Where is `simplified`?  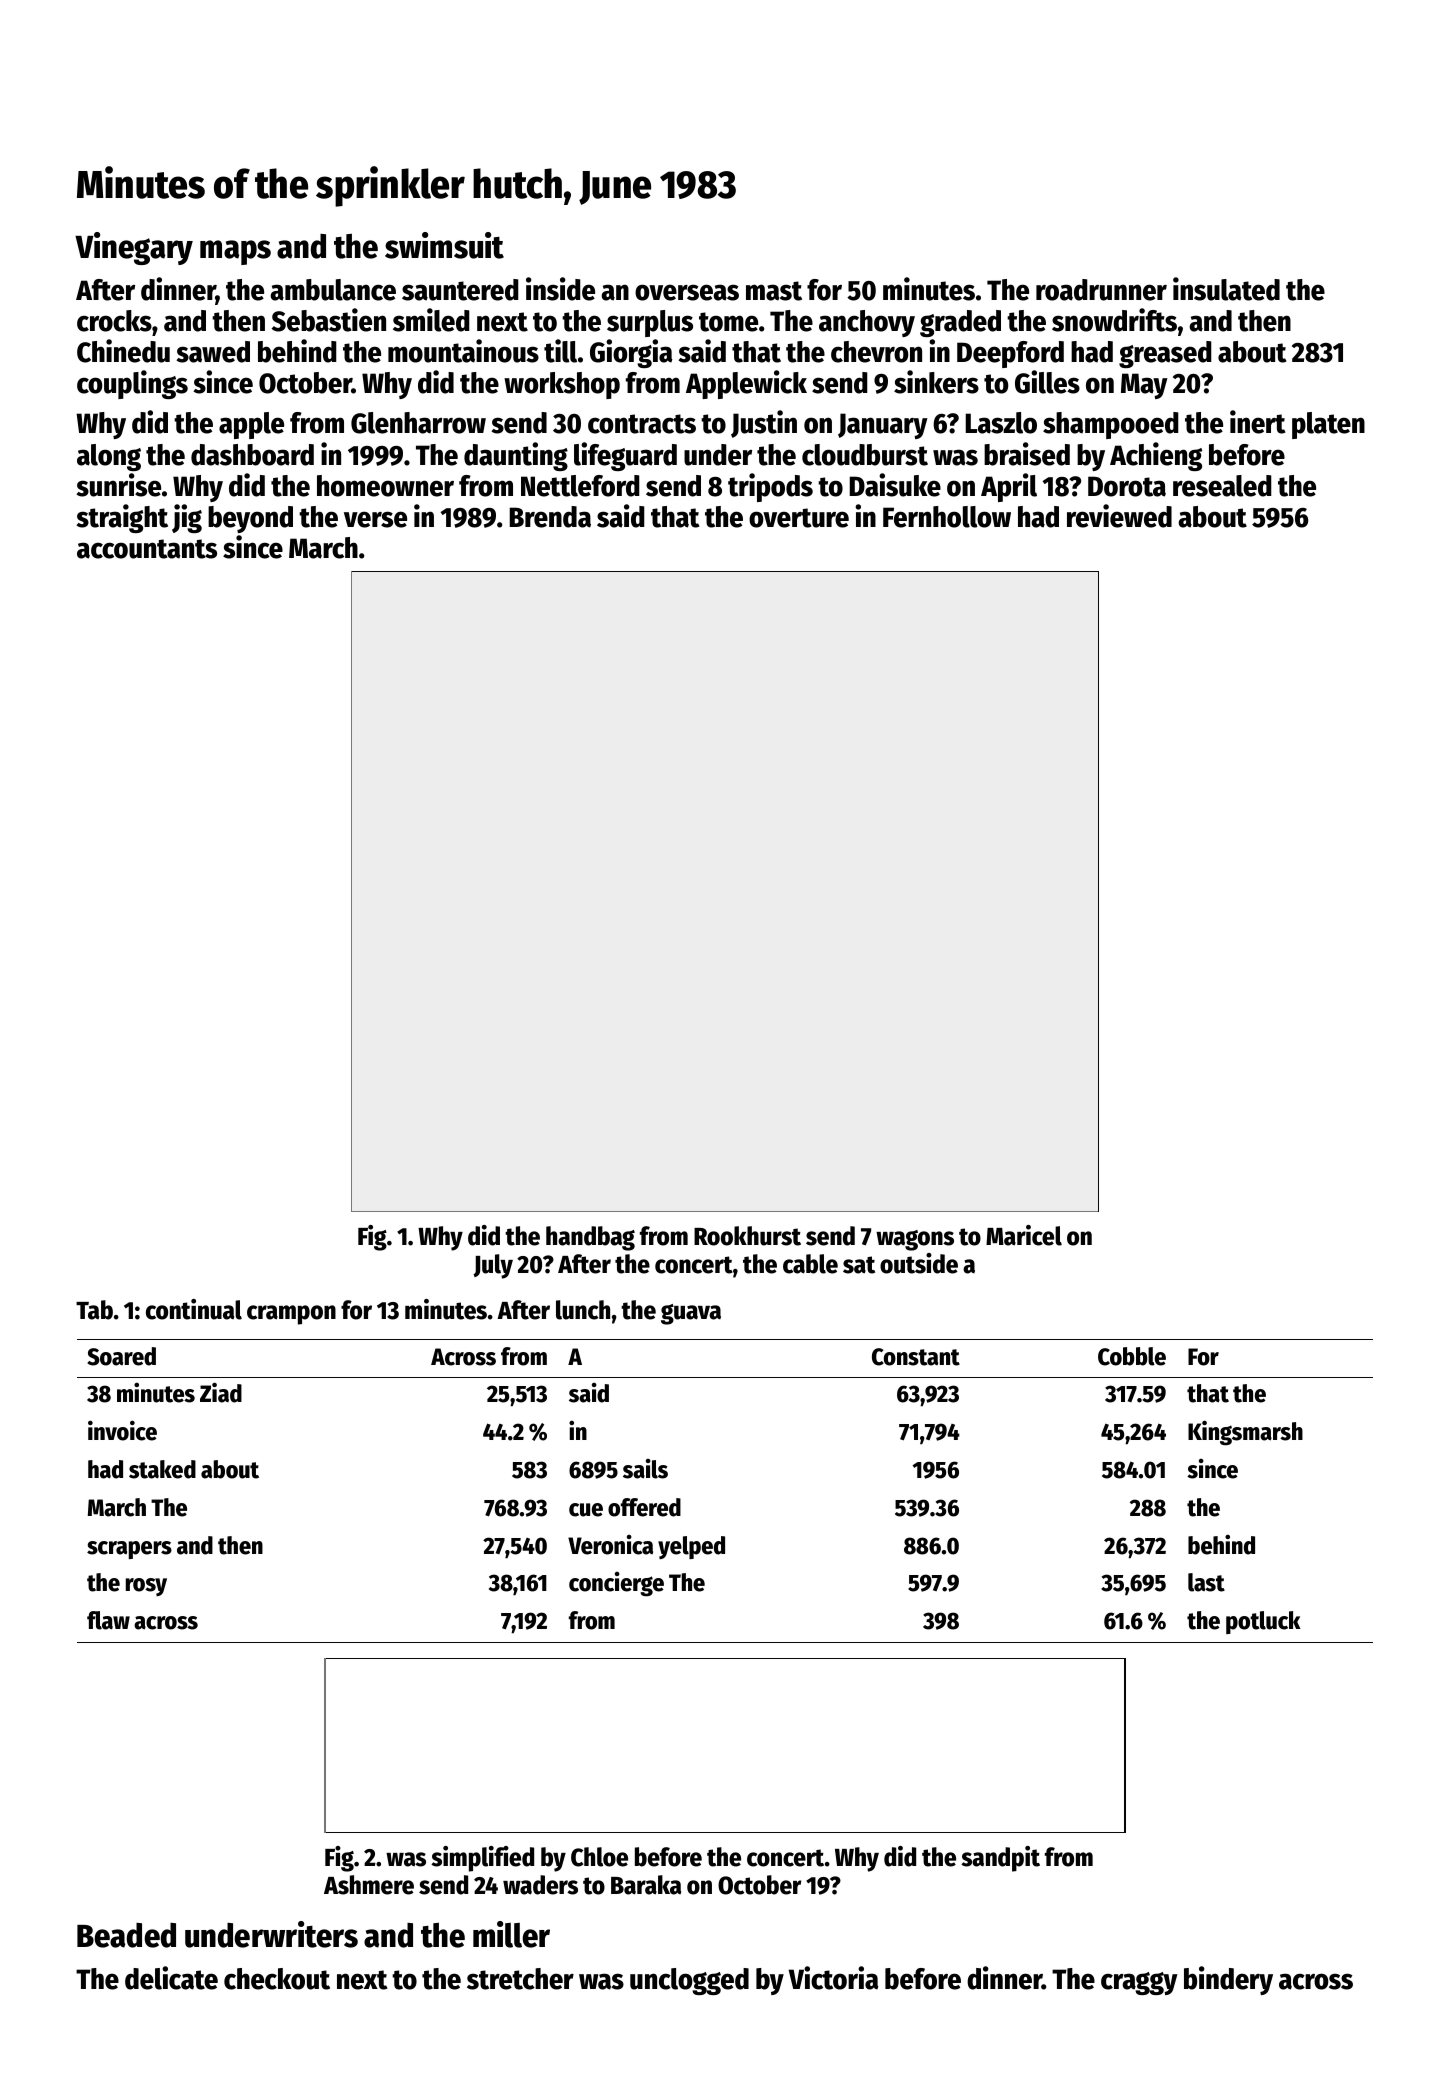
simplified is located at coordinates (482, 1859).
